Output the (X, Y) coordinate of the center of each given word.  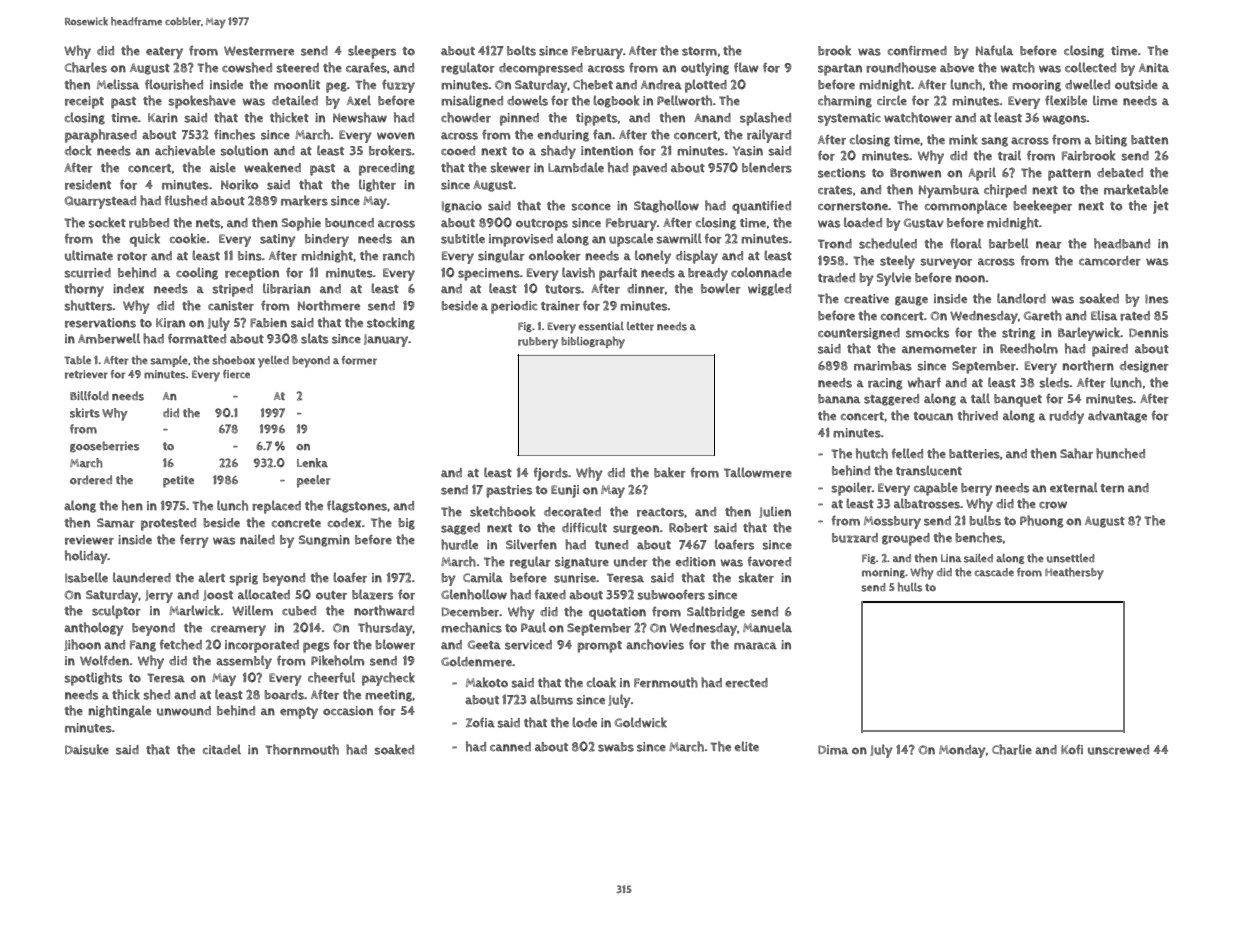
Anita (1154, 67)
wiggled (769, 289)
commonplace (966, 207)
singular (501, 256)
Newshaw (360, 117)
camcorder (1110, 261)
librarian (287, 288)
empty (299, 713)
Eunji (565, 491)
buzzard (855, 538)
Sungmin (324, 541)
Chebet (593, 84)
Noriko (239, 184)
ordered (91, 480)
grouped (906, 539)
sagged (460, 529)
